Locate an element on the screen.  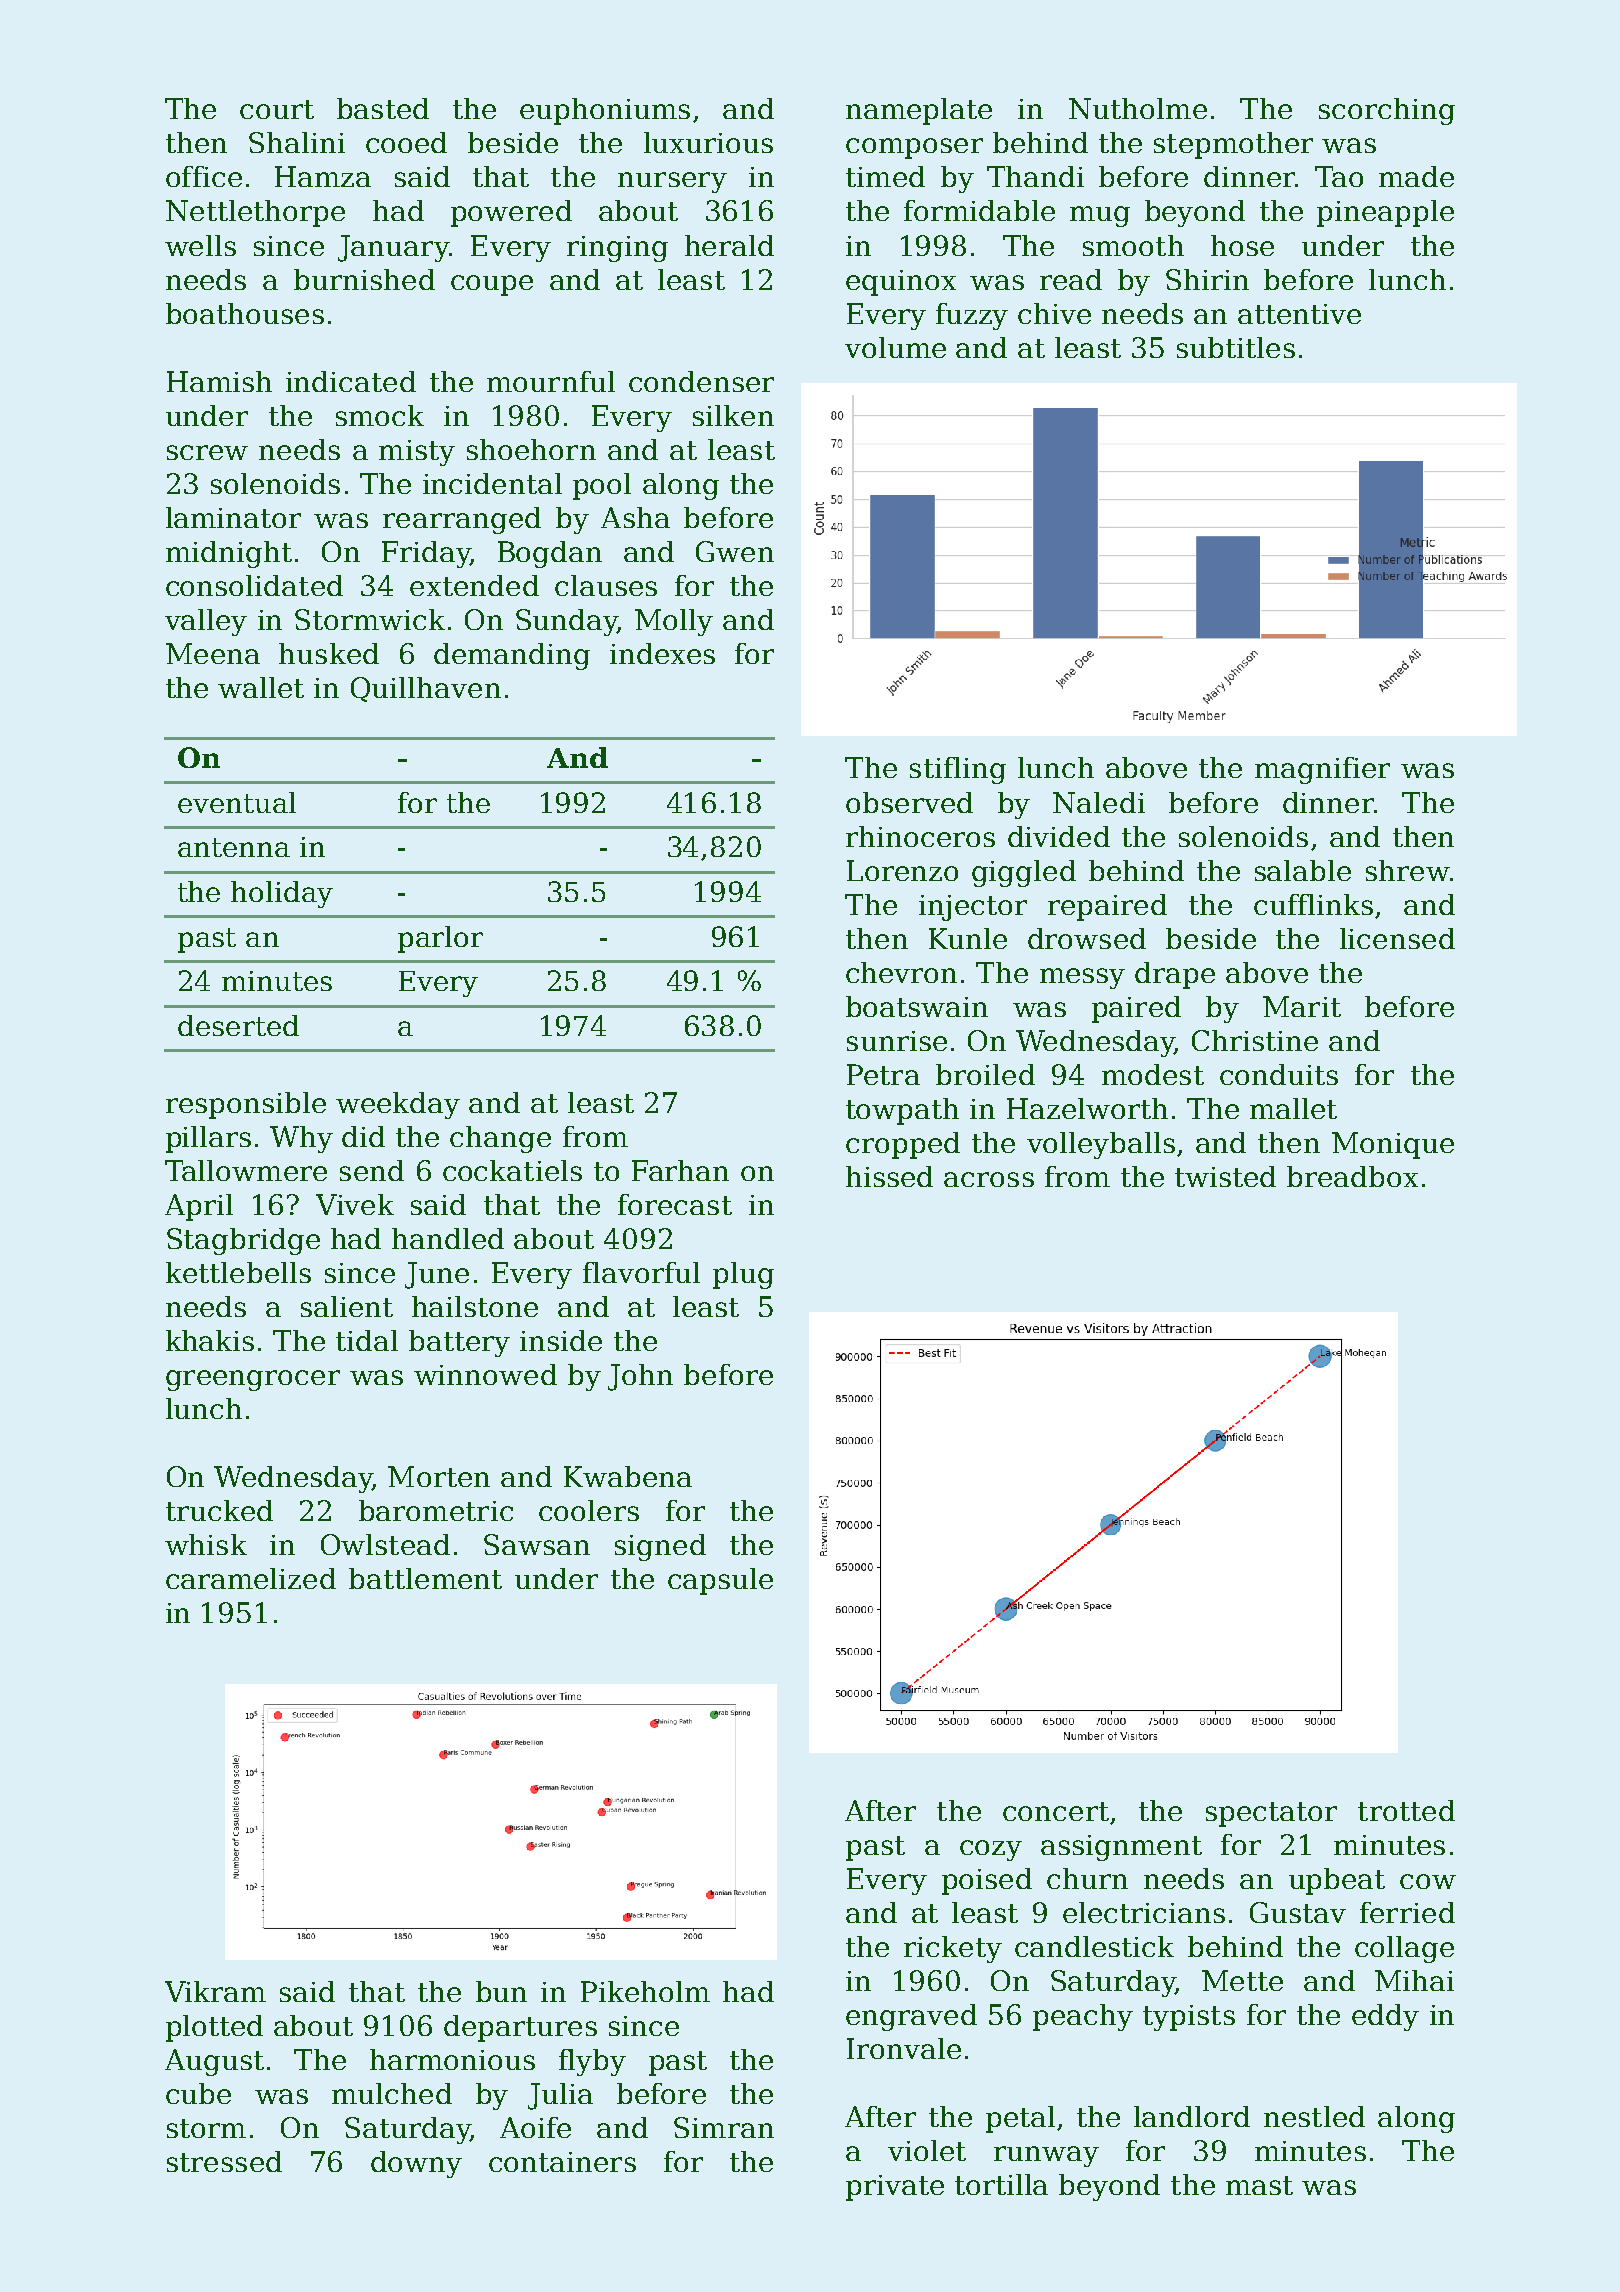
stifling is located at coordinates (958, 770).
